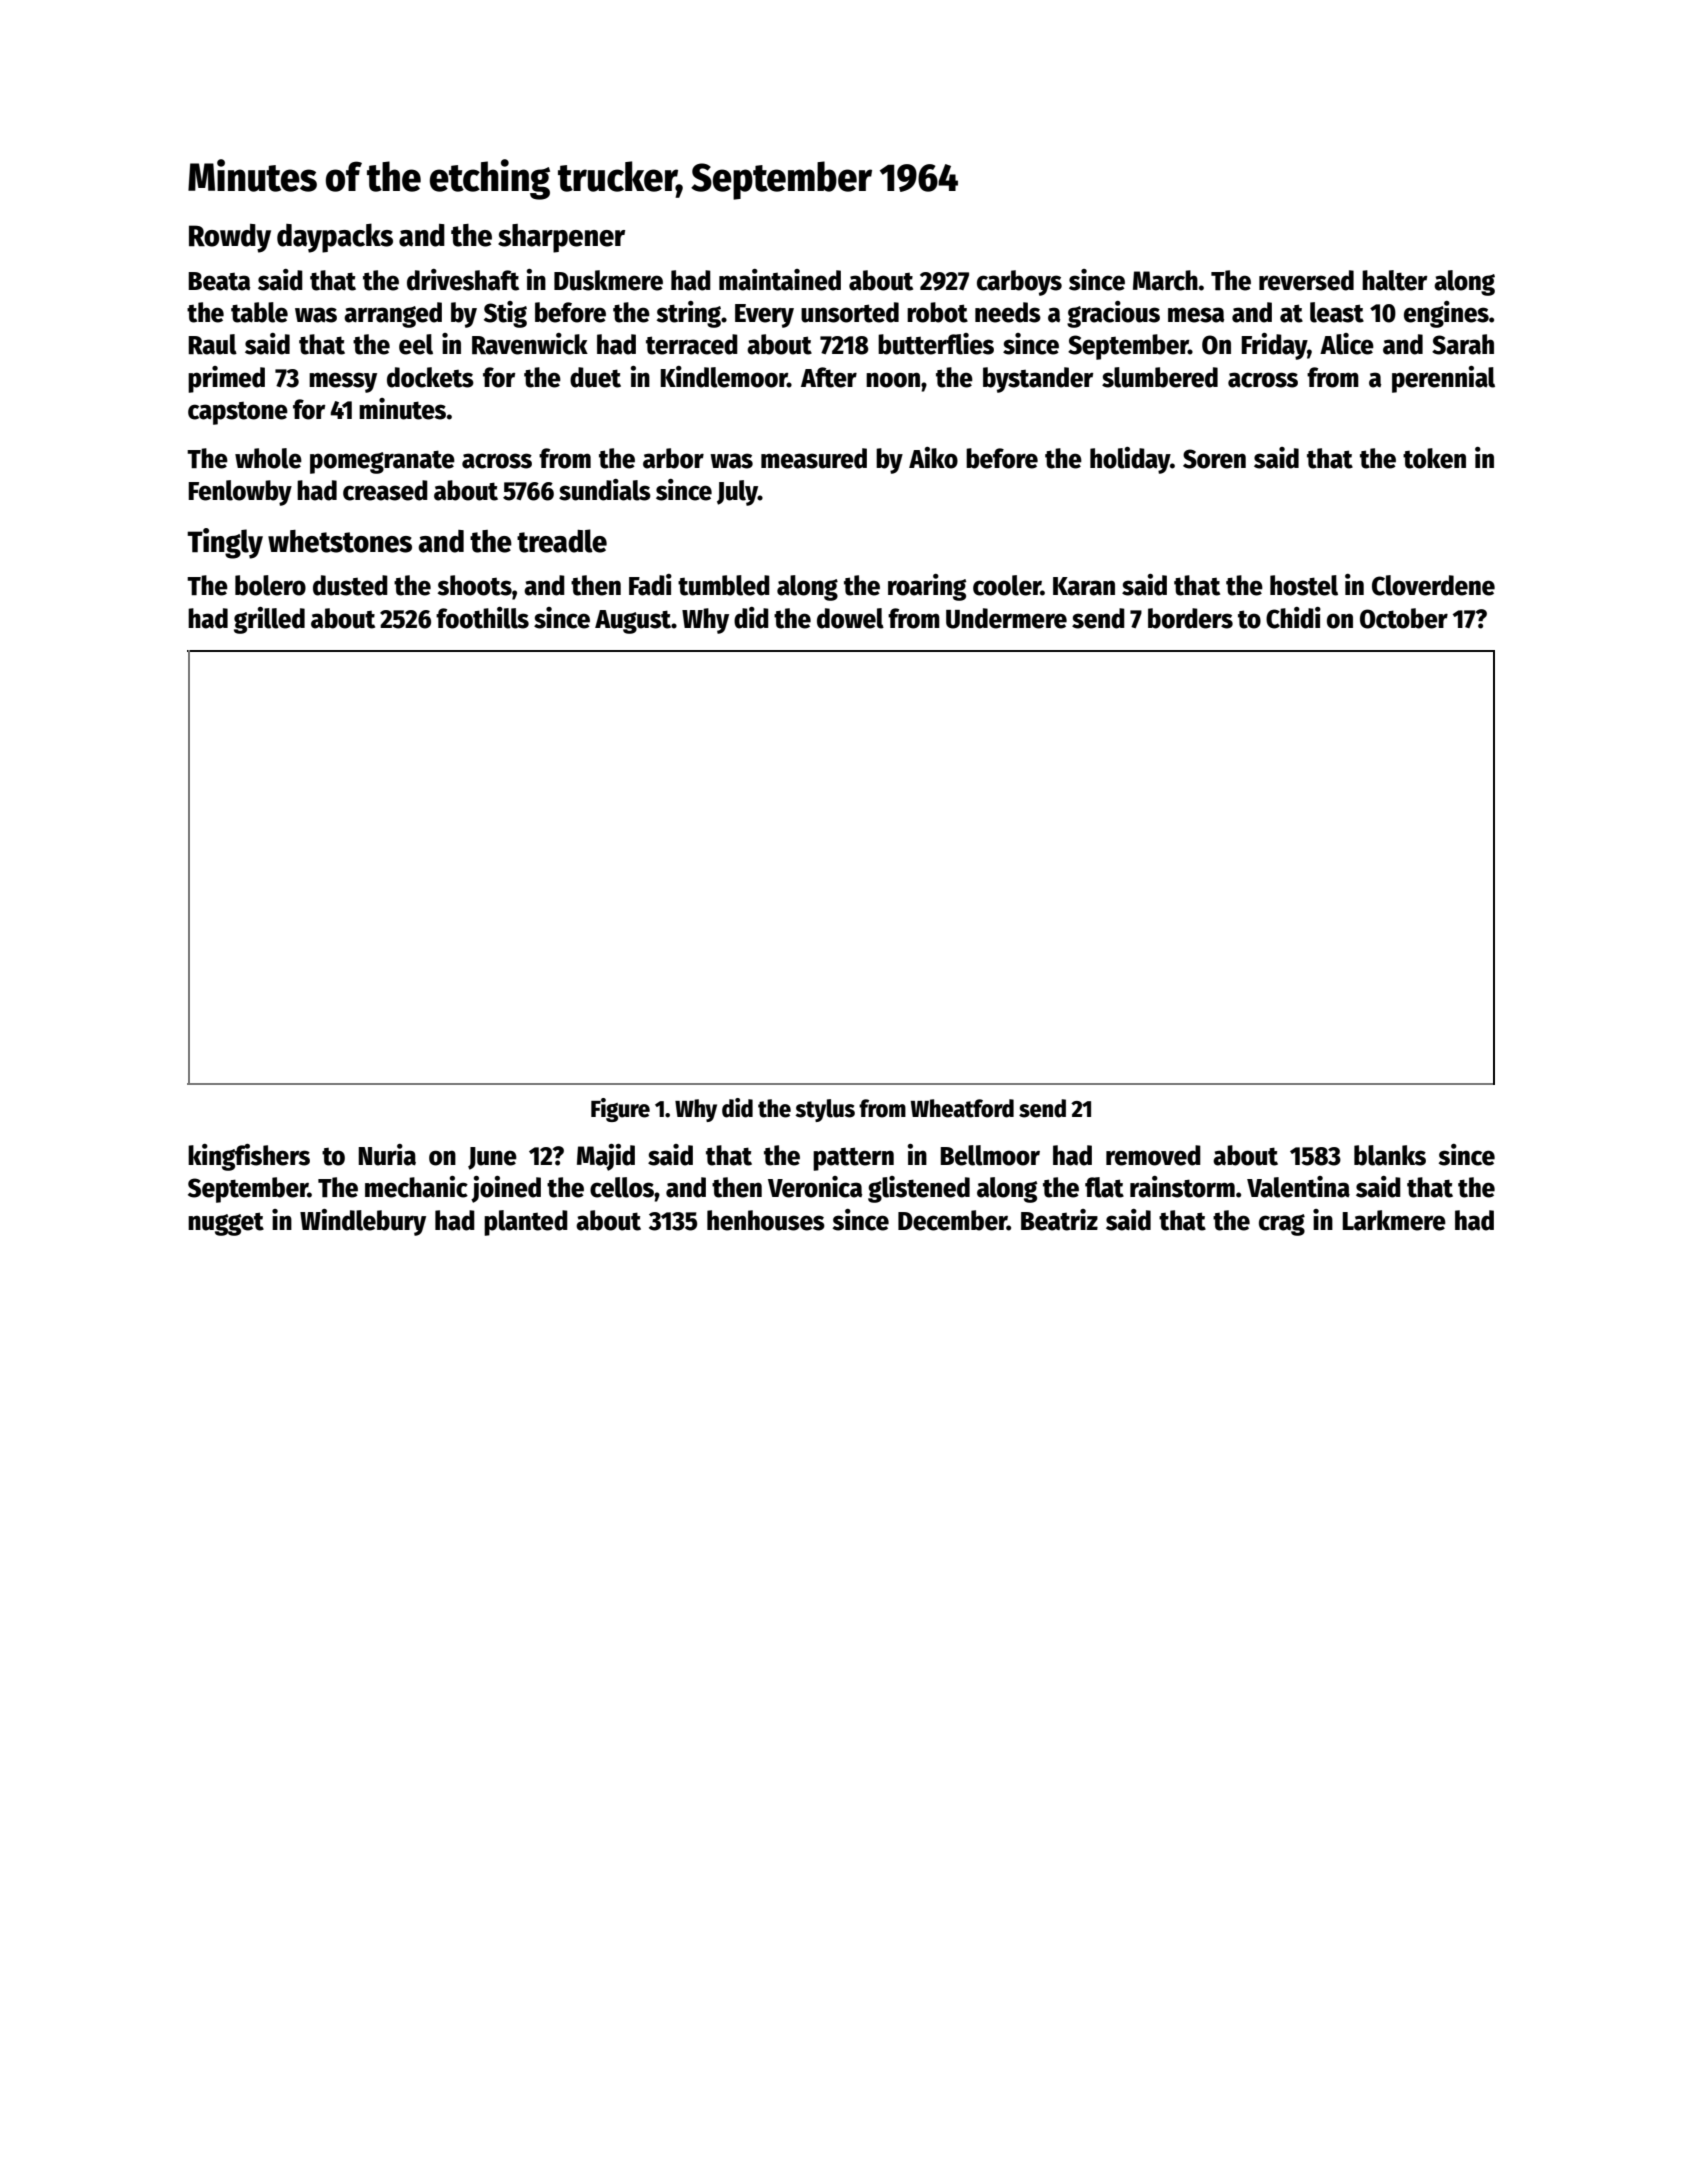 Image resolution: width=1683 pixels, height=2178 pixels. I want to click on Figure, so click(620, 1110).
